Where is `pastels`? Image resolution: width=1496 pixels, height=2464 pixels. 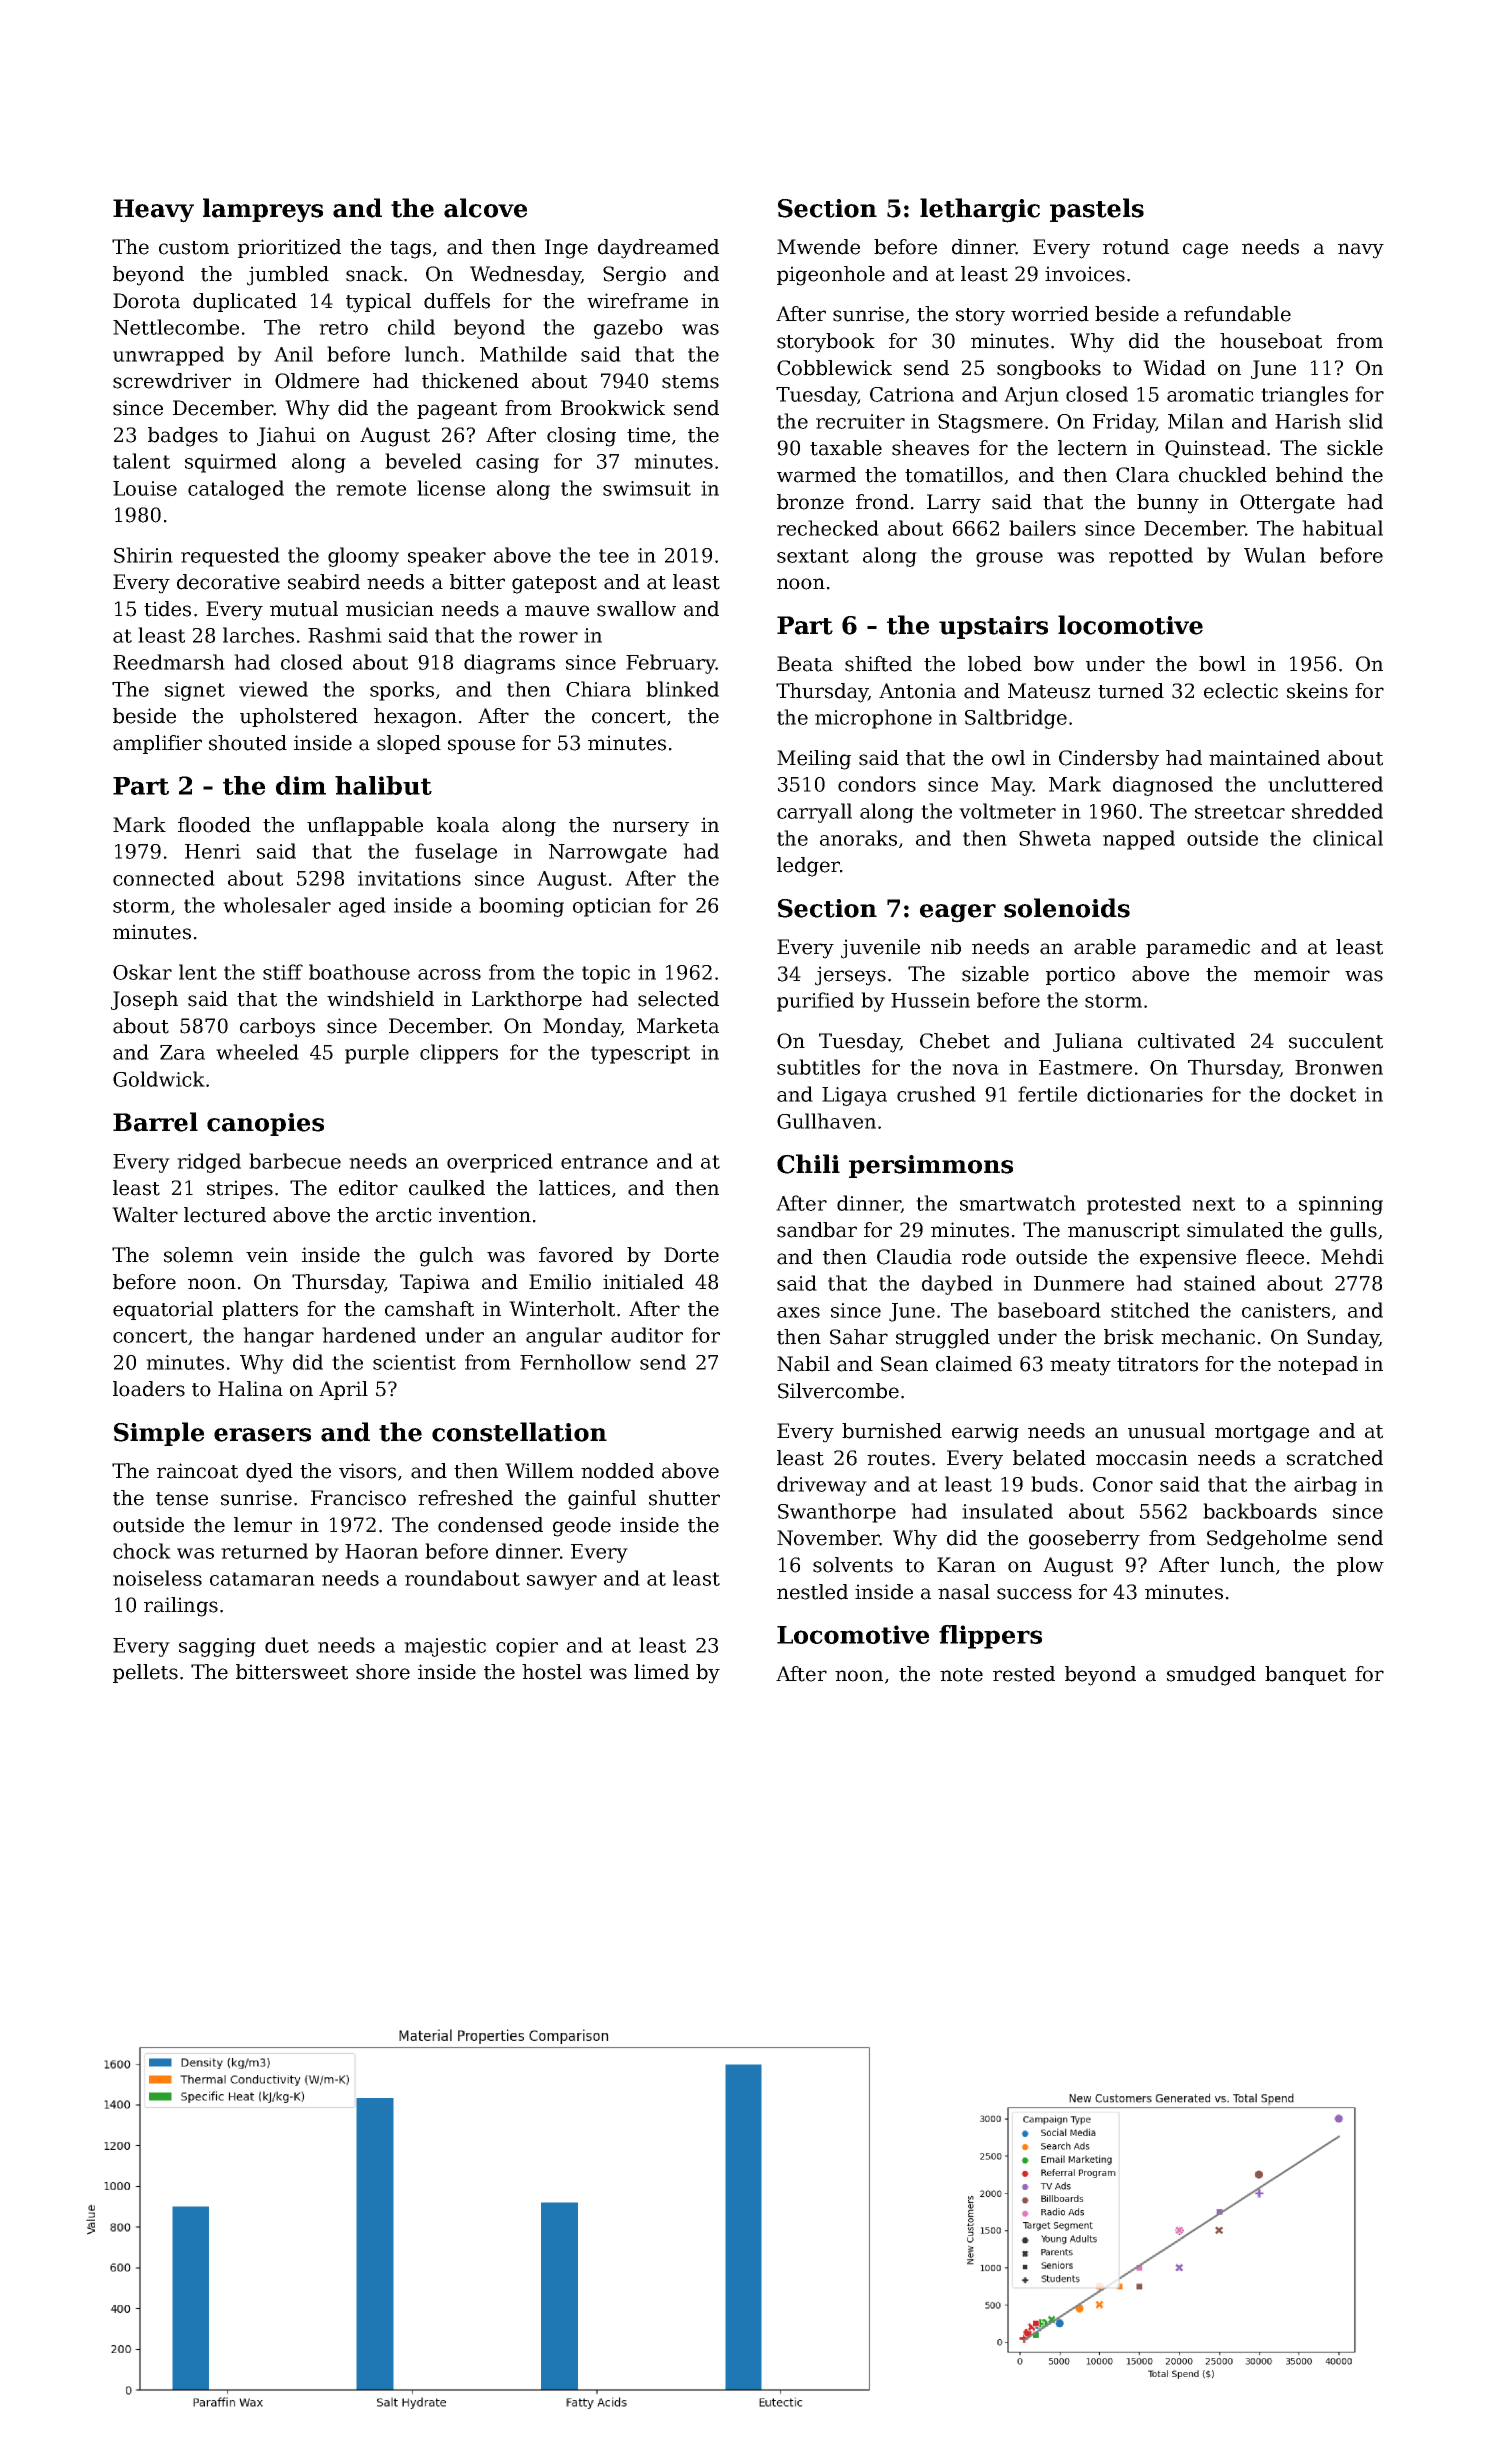 pastels is located at coordinates (1097, 210).
